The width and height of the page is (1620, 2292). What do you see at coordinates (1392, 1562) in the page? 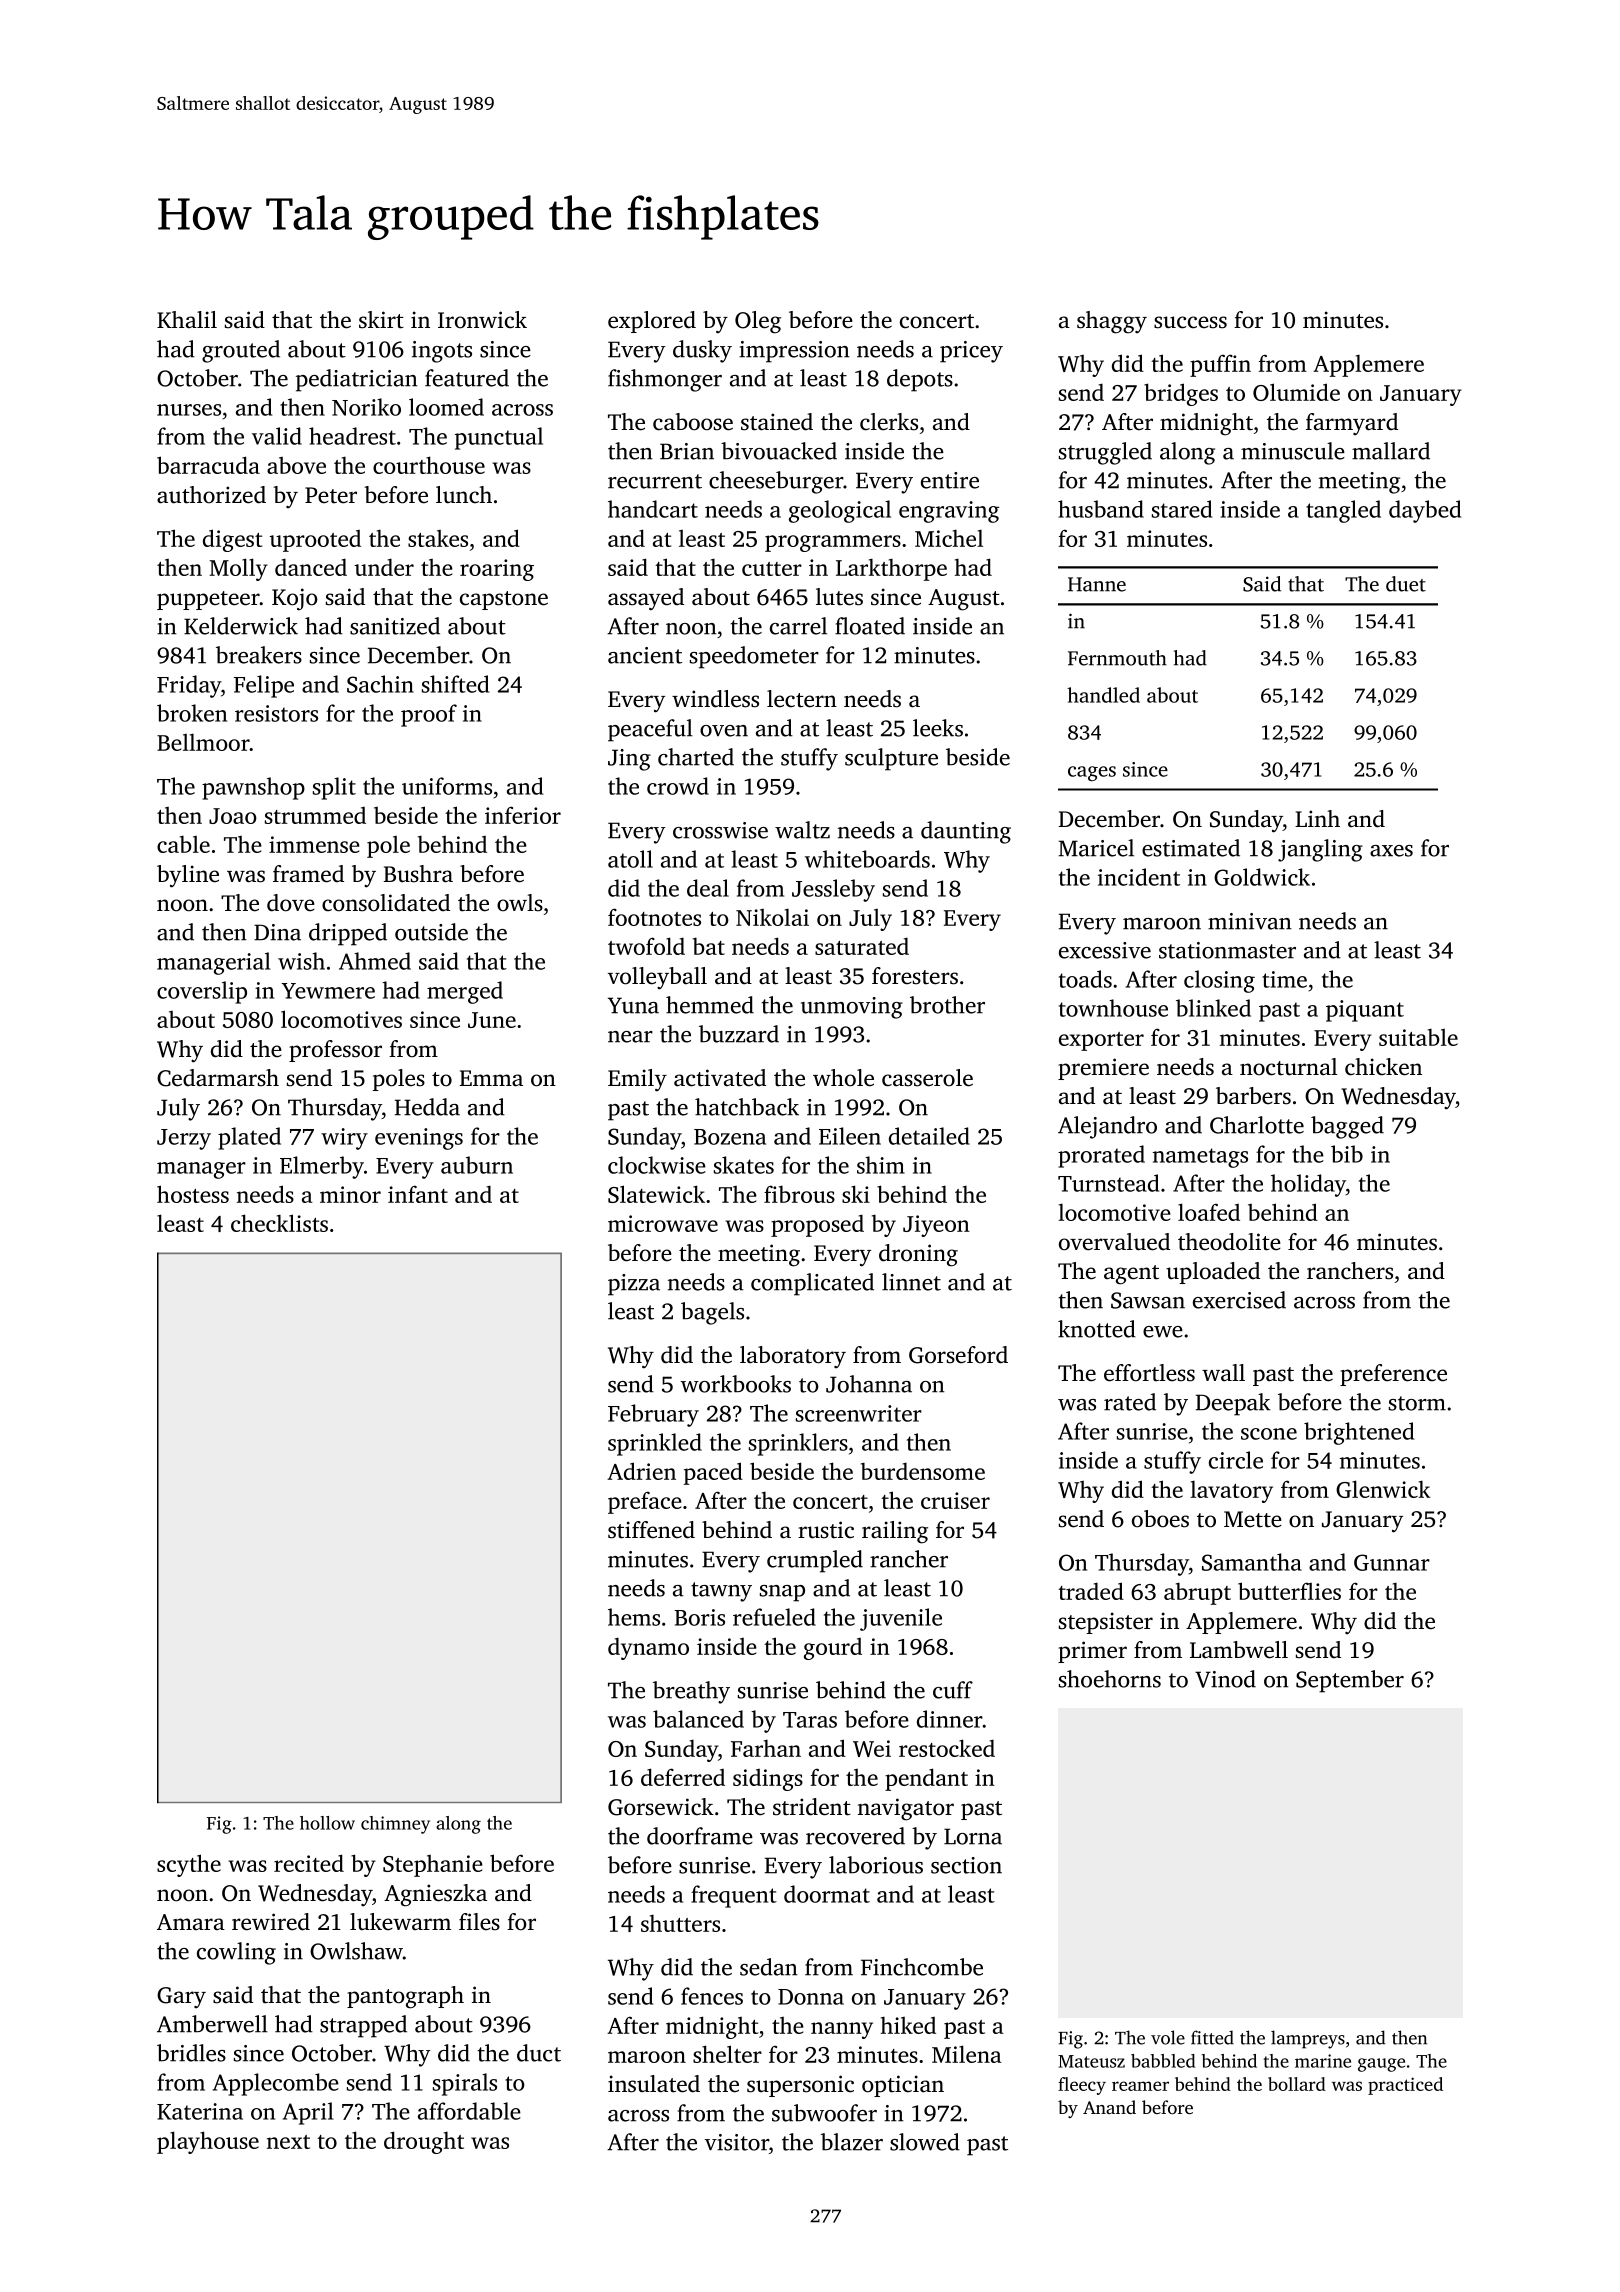
I see `Gunnar` at bounding box center [1392, 1562].
